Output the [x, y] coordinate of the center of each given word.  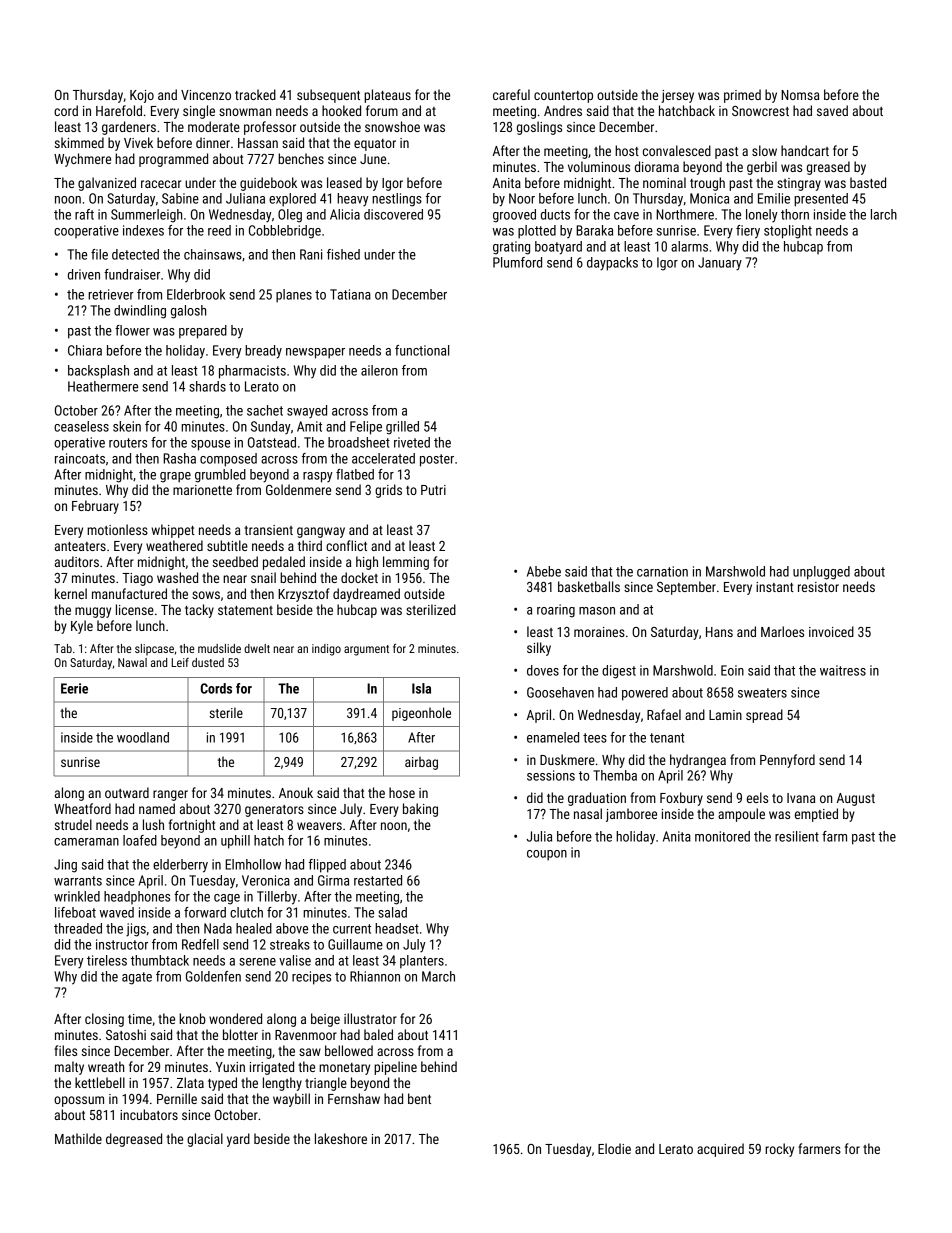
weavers [319, 826]
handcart [805, 150]
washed [177, 577]
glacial [205, 1140]
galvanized [107, 184]
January [720, 264]
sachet [265, 410]
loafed [140, 840]
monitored [722, 836]
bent [419, 1098]
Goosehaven [560, 692]
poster [437, 460]
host [627, 150]
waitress [843, 670]
